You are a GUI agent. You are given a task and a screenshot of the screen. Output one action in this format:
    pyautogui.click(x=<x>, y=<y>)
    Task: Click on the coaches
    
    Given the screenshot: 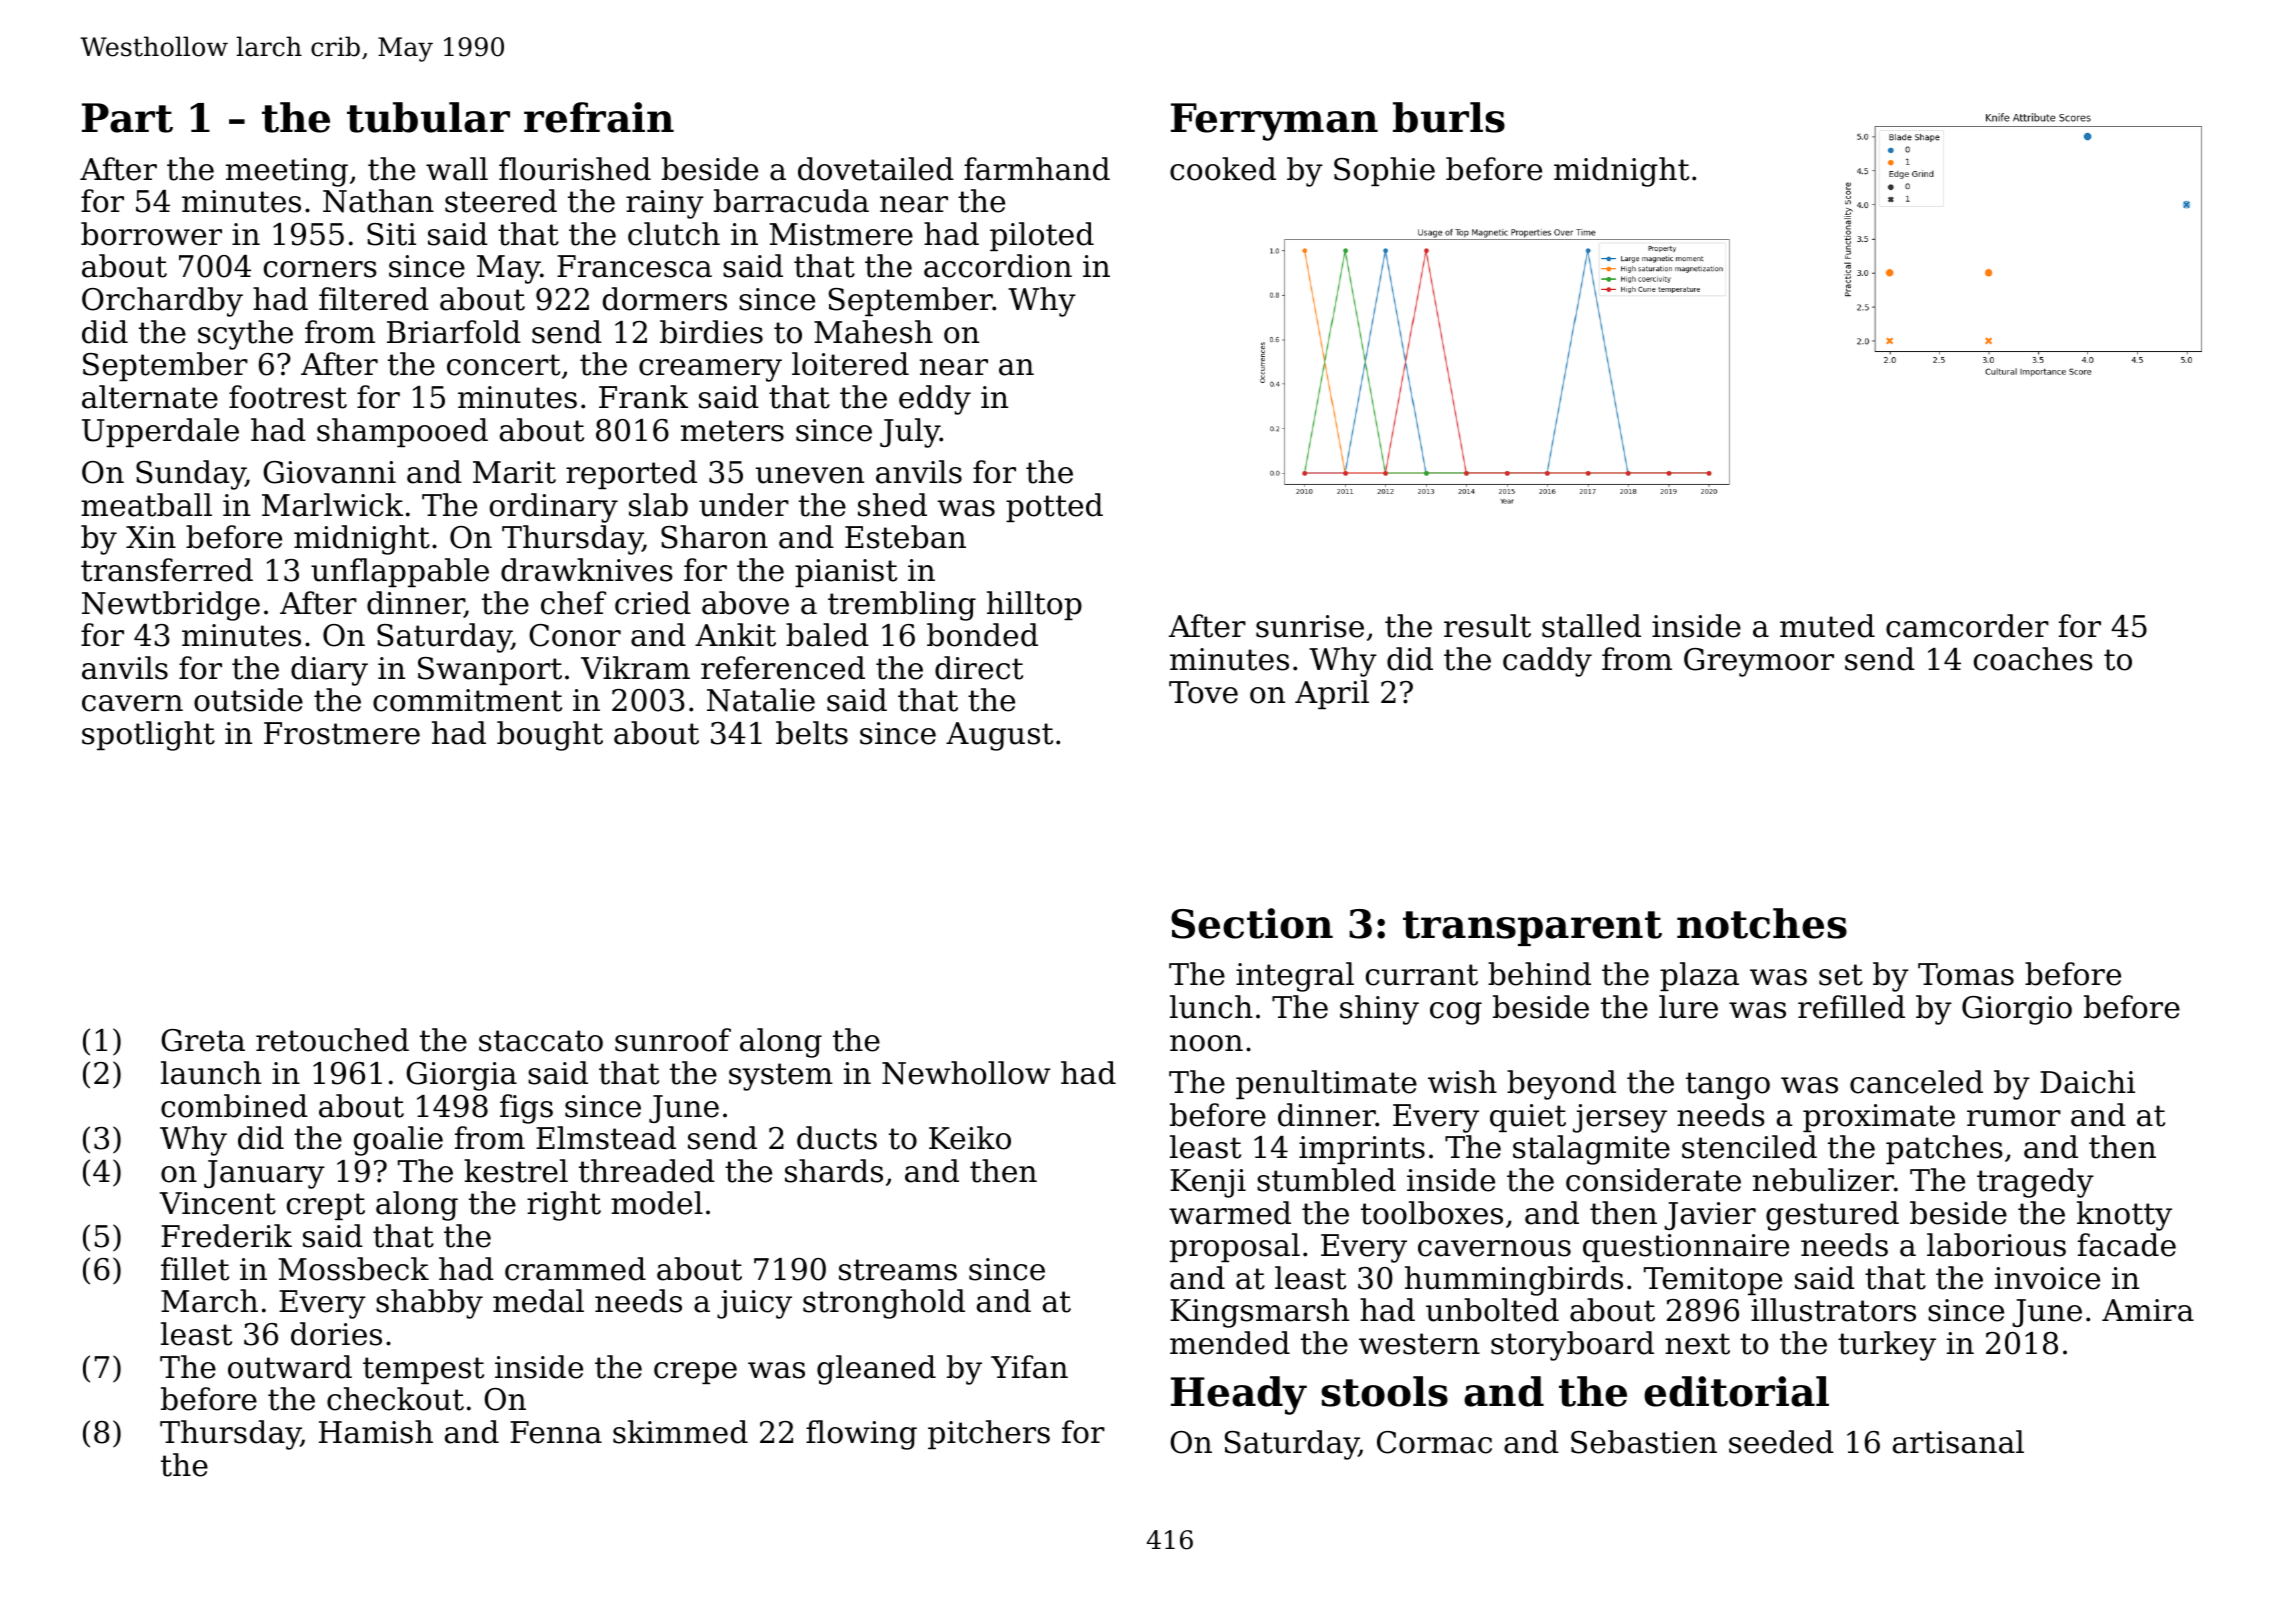 What is the action you would take?
    pyautogui.click(x=2033, y=659)
